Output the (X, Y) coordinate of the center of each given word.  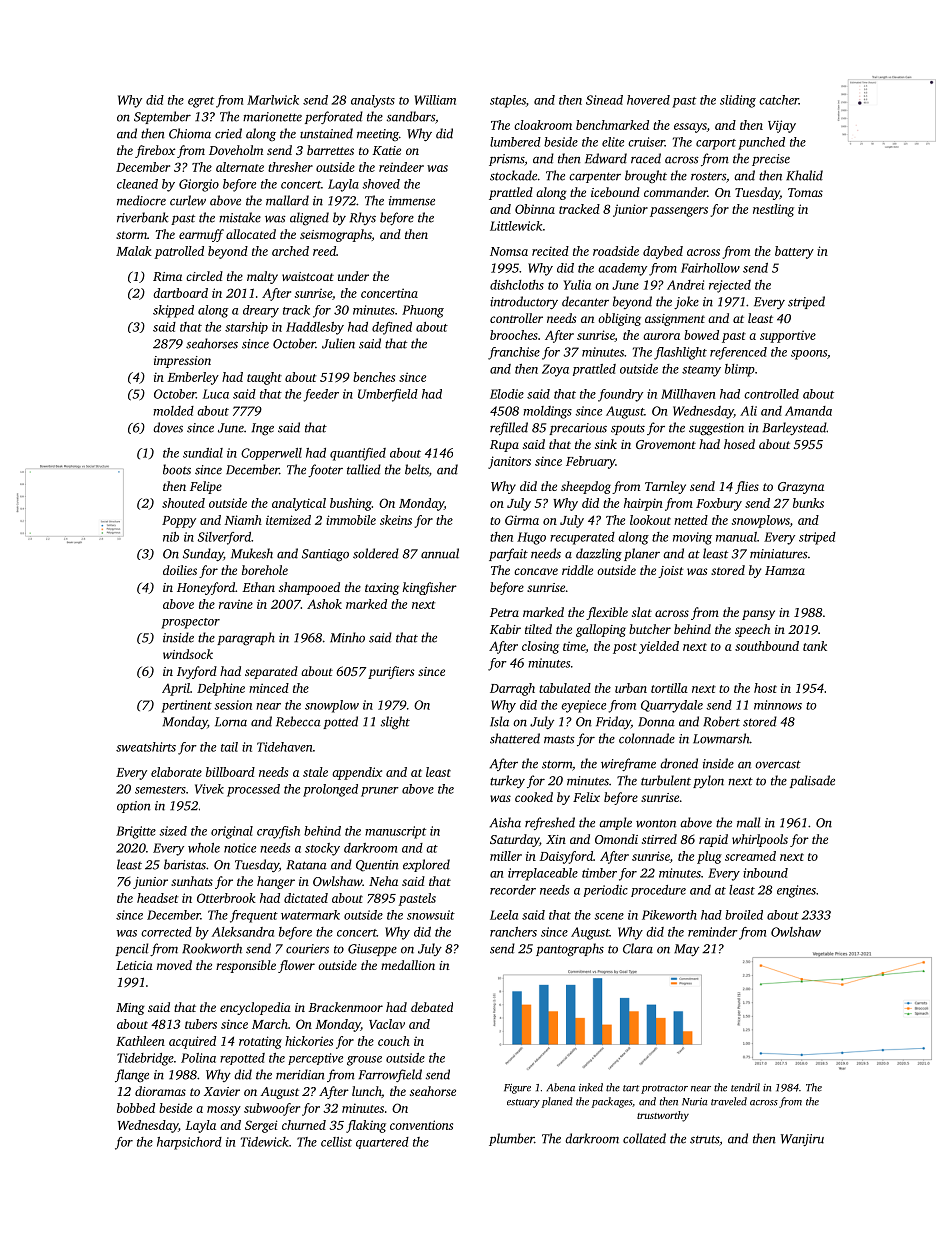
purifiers (391, 672)
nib (171, 537)
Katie (386, 150)
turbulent (666, 780)
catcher (779, 100)
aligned (309, 218)
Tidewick (265, 1142)
